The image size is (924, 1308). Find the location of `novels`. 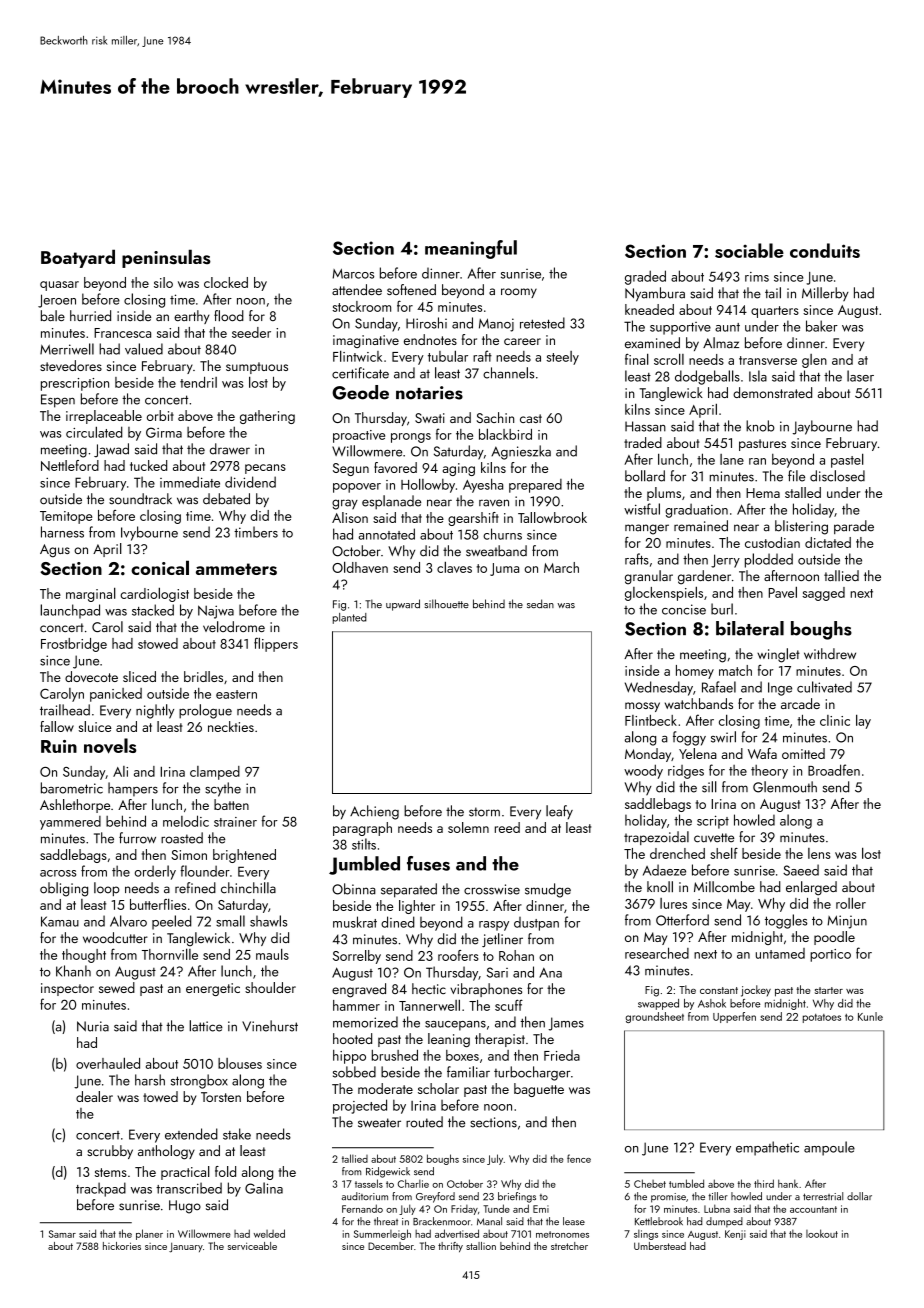

novels is located at coordinates (110, 746).
